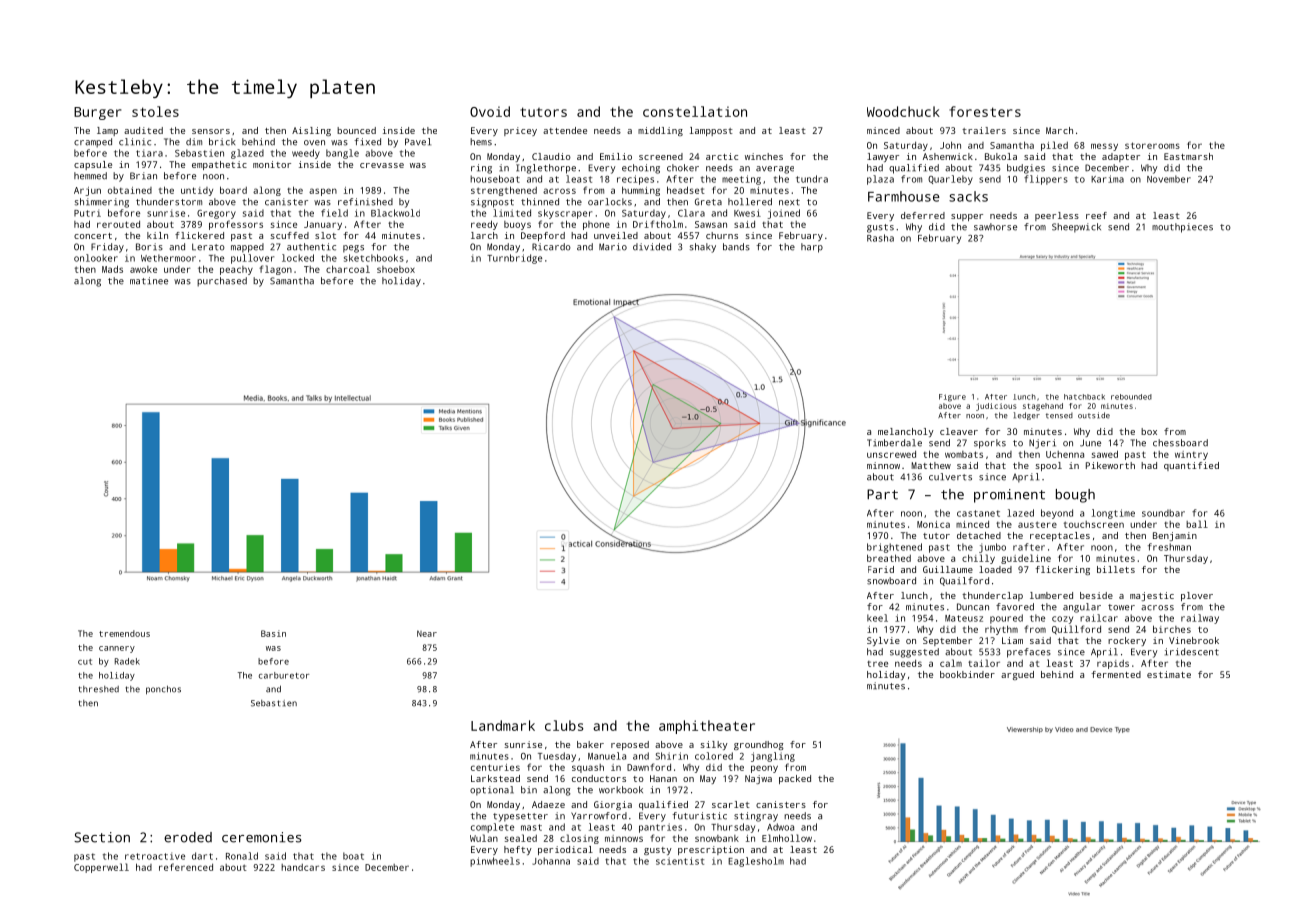 Image resolution: width=1308 pixels, height=924 pixels. Describe the element at coordinates (490, 111) in the screenshot. I see `Ovoid` at that location.
